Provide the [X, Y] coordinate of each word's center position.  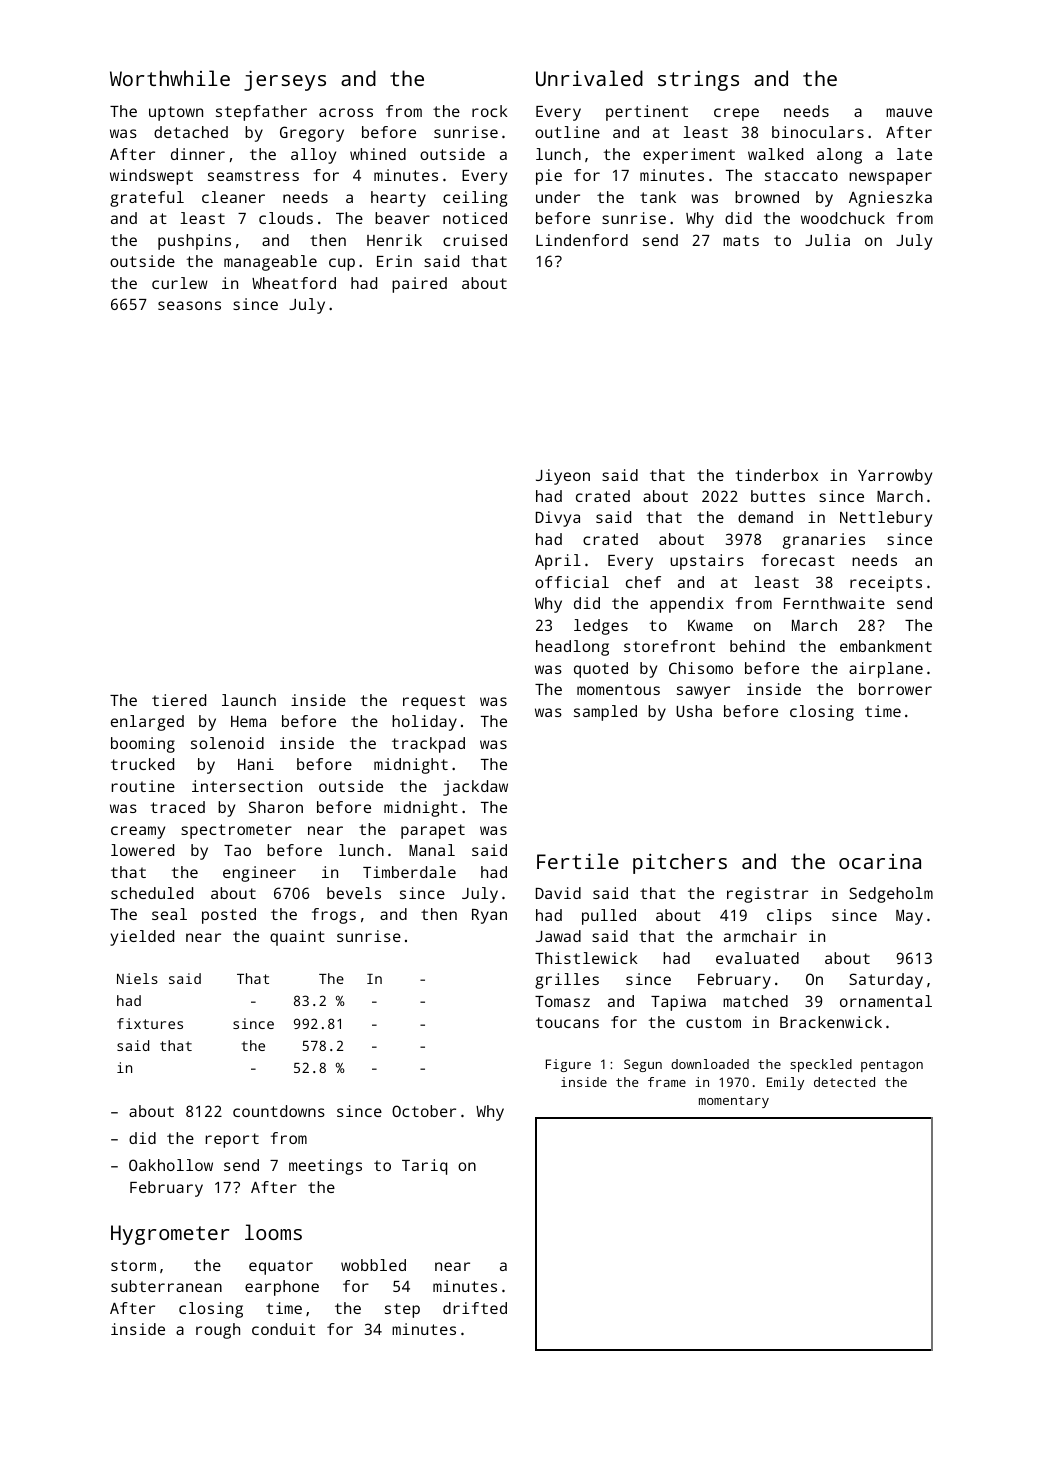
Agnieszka [890, 199]
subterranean [166, 1286]
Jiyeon [563, 477]
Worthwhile [170, 78]
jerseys [285, 80]
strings [698, 81]
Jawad [558, 936]
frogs [334, 916]
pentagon [892, 1066]
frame [667, 1082]
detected [844, 1082]
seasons [189, 305]
